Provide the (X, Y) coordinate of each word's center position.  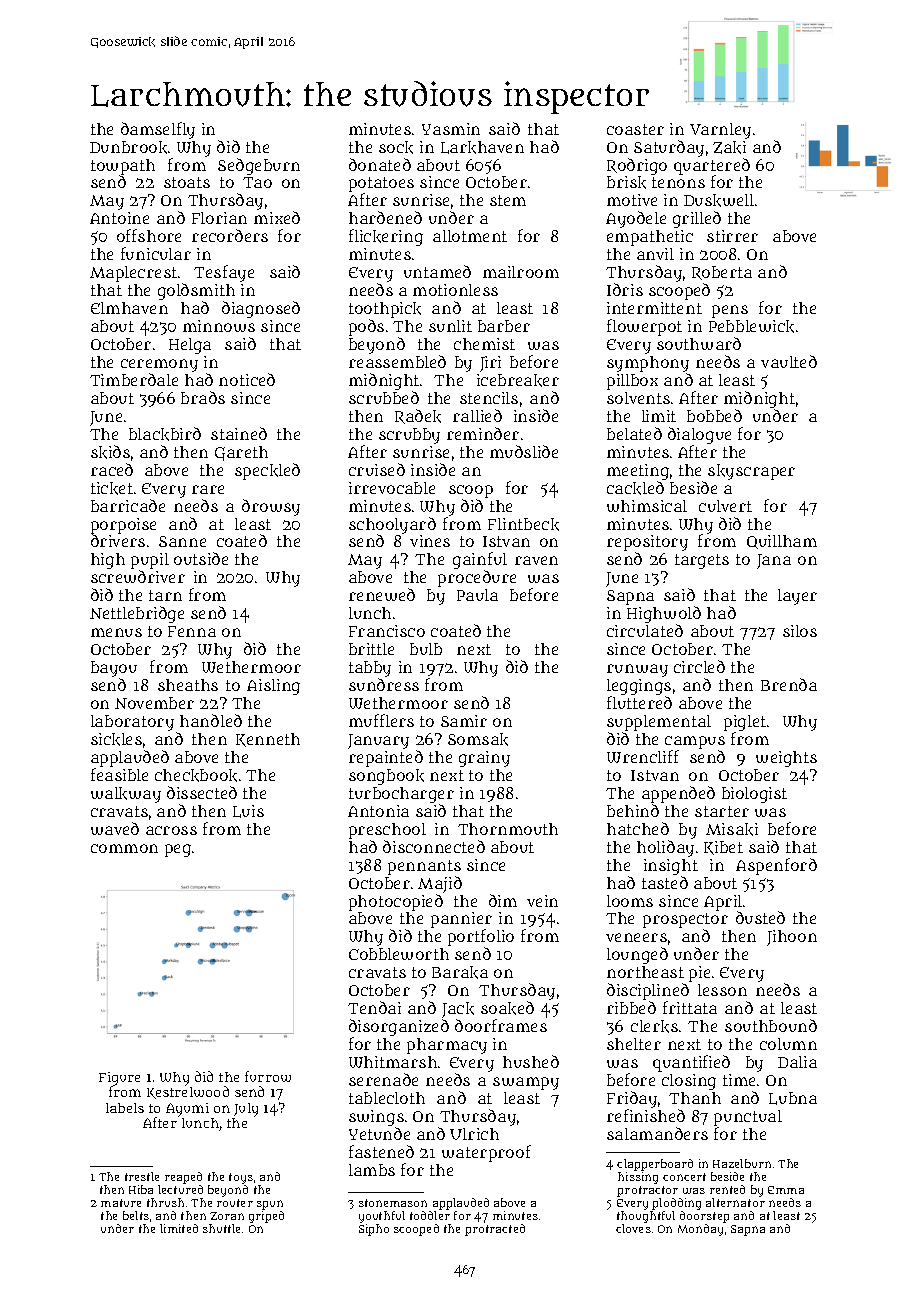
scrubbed (384, 397)
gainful (480, 561)
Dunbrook (128, 147)
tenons (678, 182)
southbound (771, 1025)
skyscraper (751, 472)
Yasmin (451, 129)
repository (647, 544)
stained (239, 433)
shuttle (221, 1228)
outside (201, 558)
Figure (119, 1079)
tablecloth (387, 1098)
